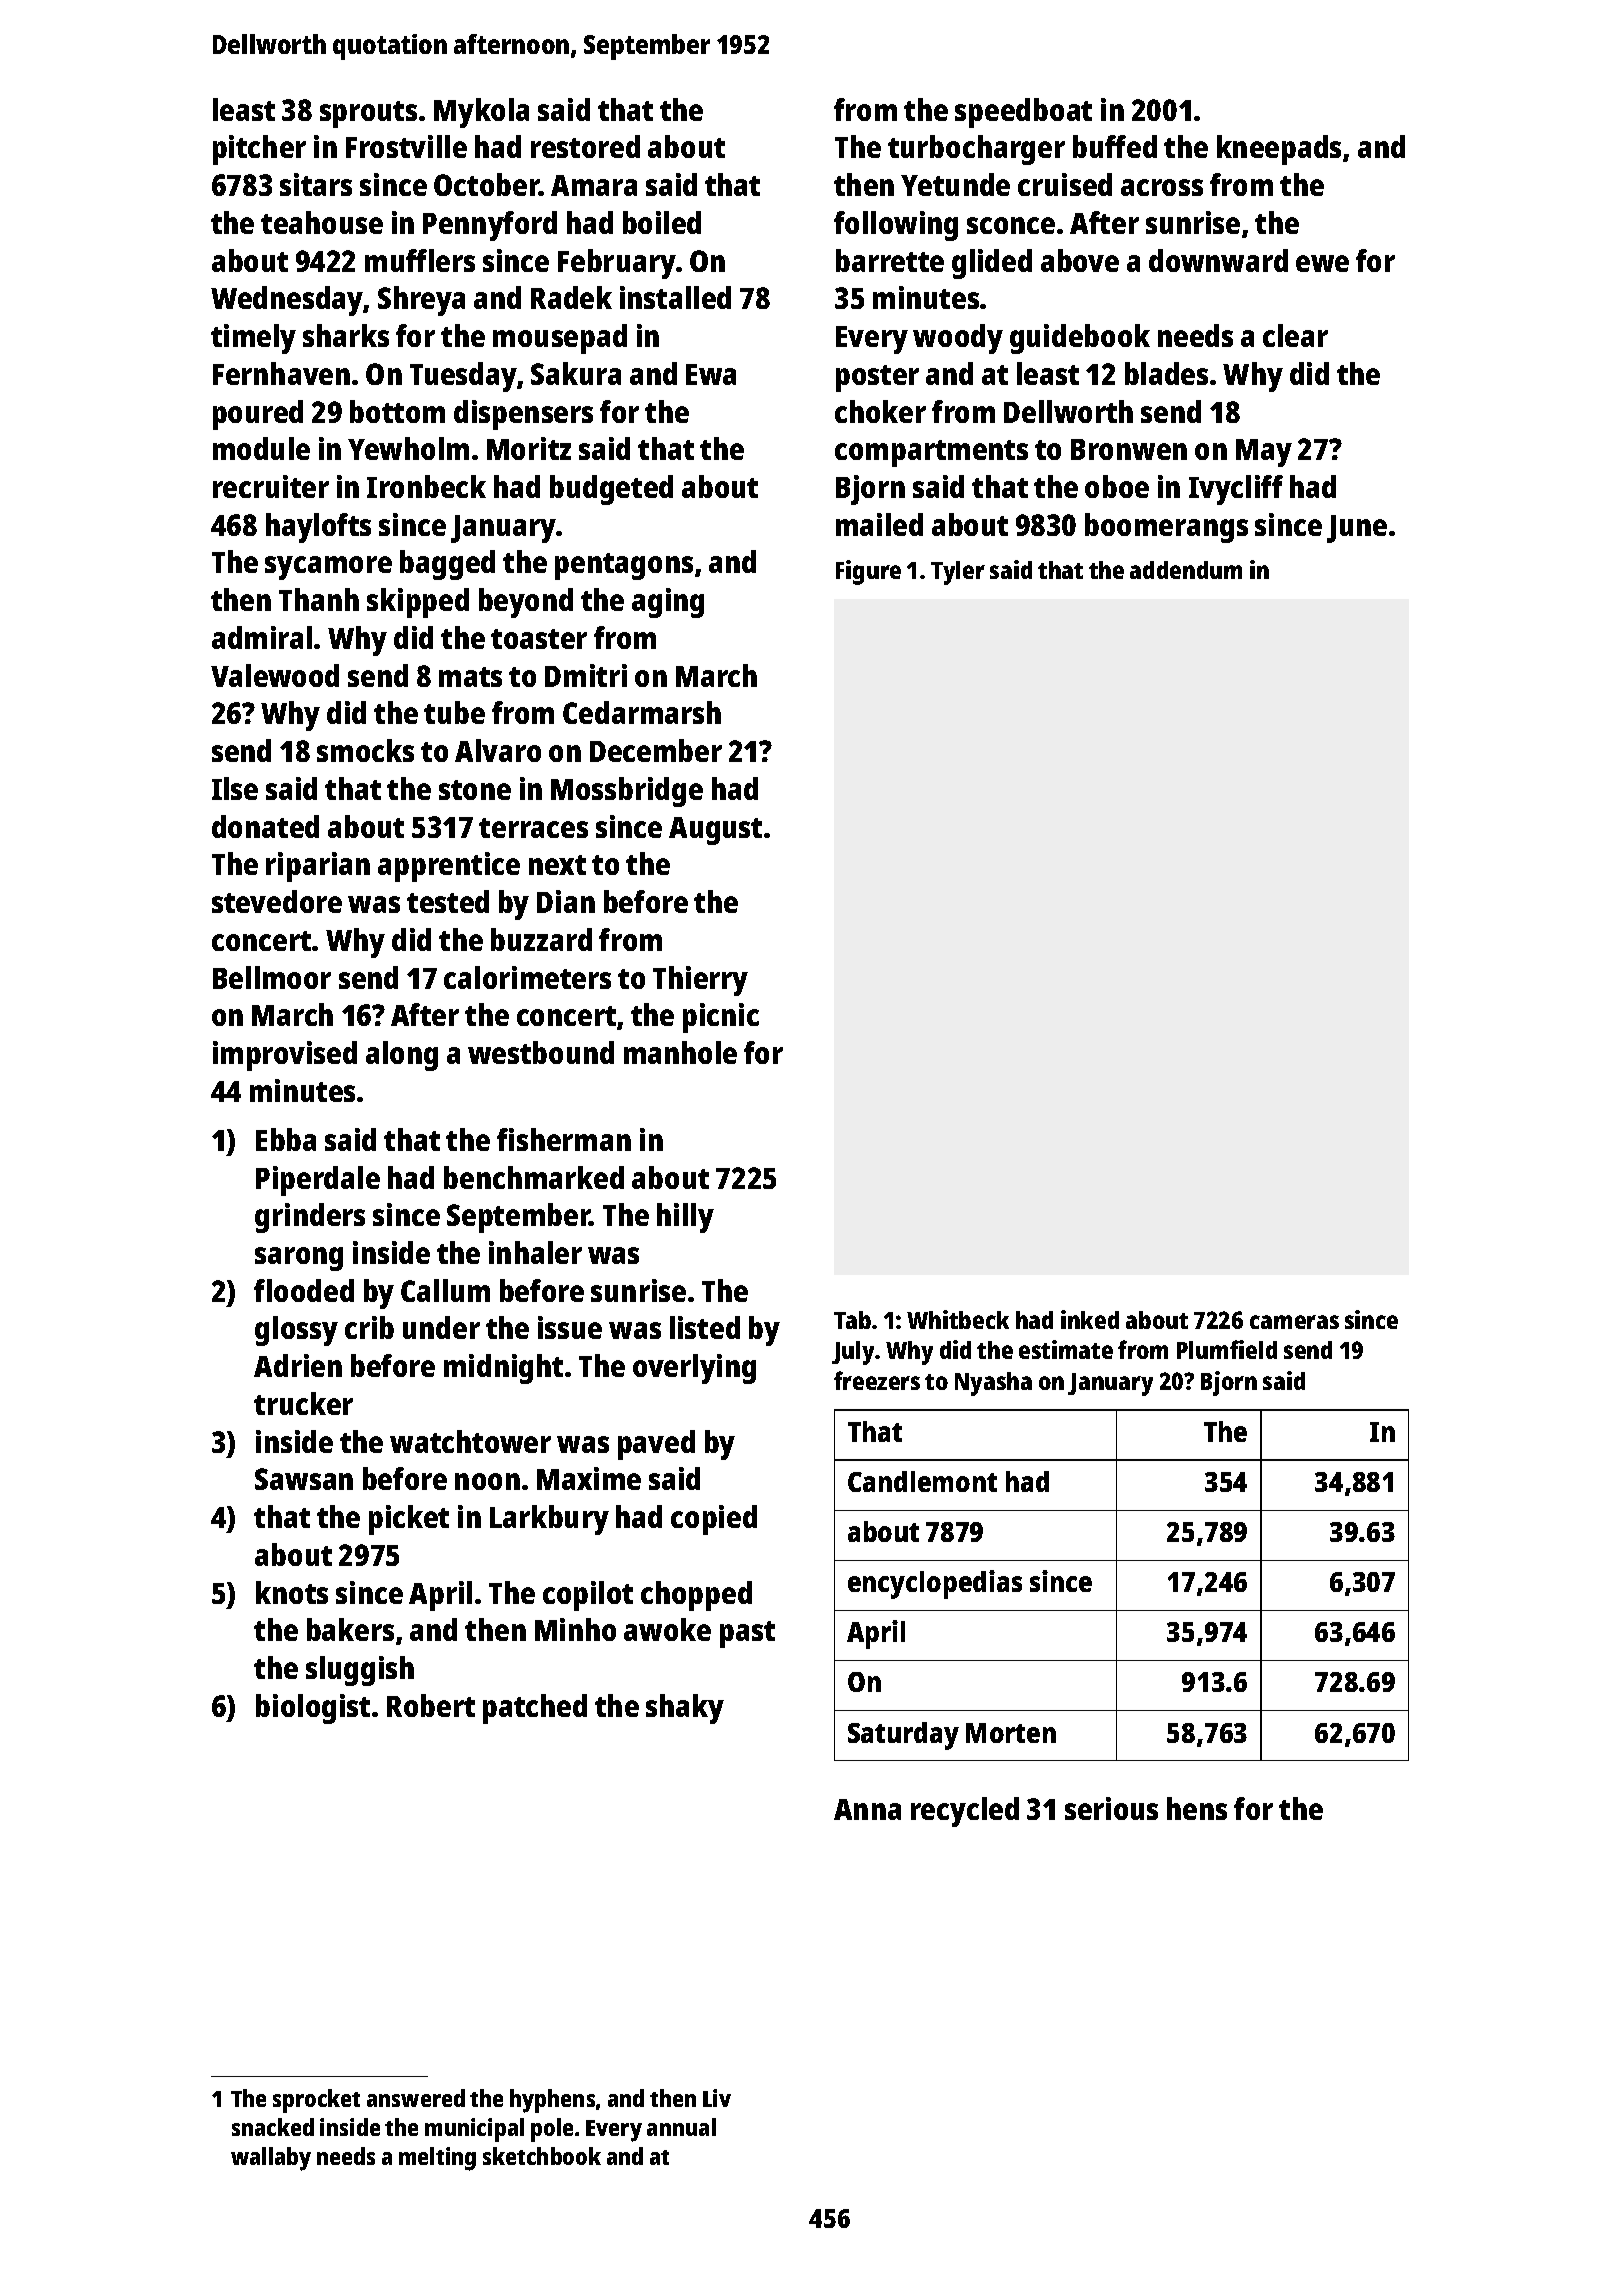 The image size is (1620, 2292). Describe the element at coordinates (747, 1634) in the image. I see `past` at that location.
